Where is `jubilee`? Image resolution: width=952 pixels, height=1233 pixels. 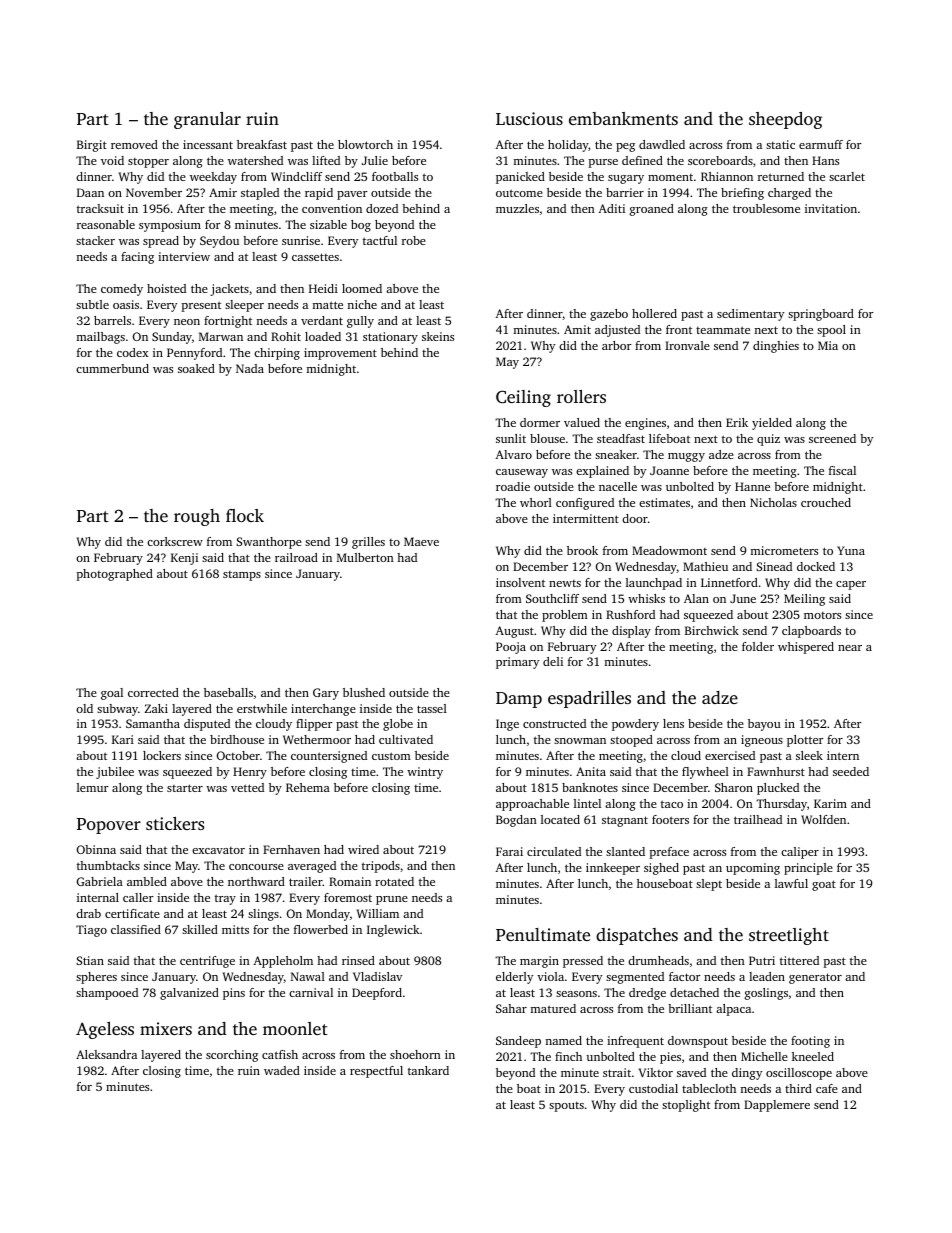 jubilee is located at coordinates (115, 773).
